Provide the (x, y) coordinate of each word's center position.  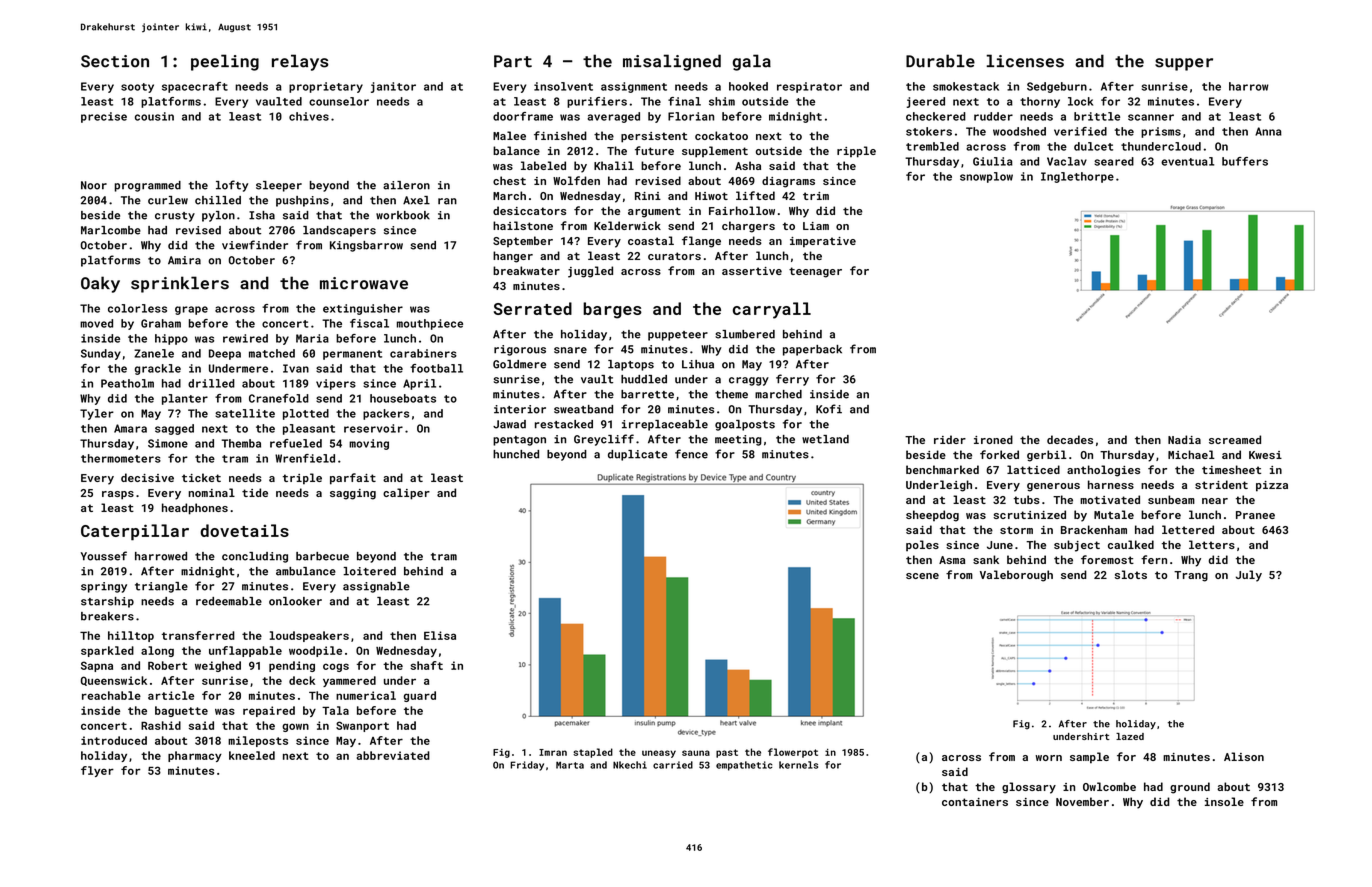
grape (191, 310)
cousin (154, 116)
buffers (1245, 161)
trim (816, 196)
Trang (1191, 576)
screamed (1235, 439)
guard (420, 696)
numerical (366, 695)
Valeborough (1016, 576)
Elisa (440, 635)
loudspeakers (309, 636)
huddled (644, 379)
